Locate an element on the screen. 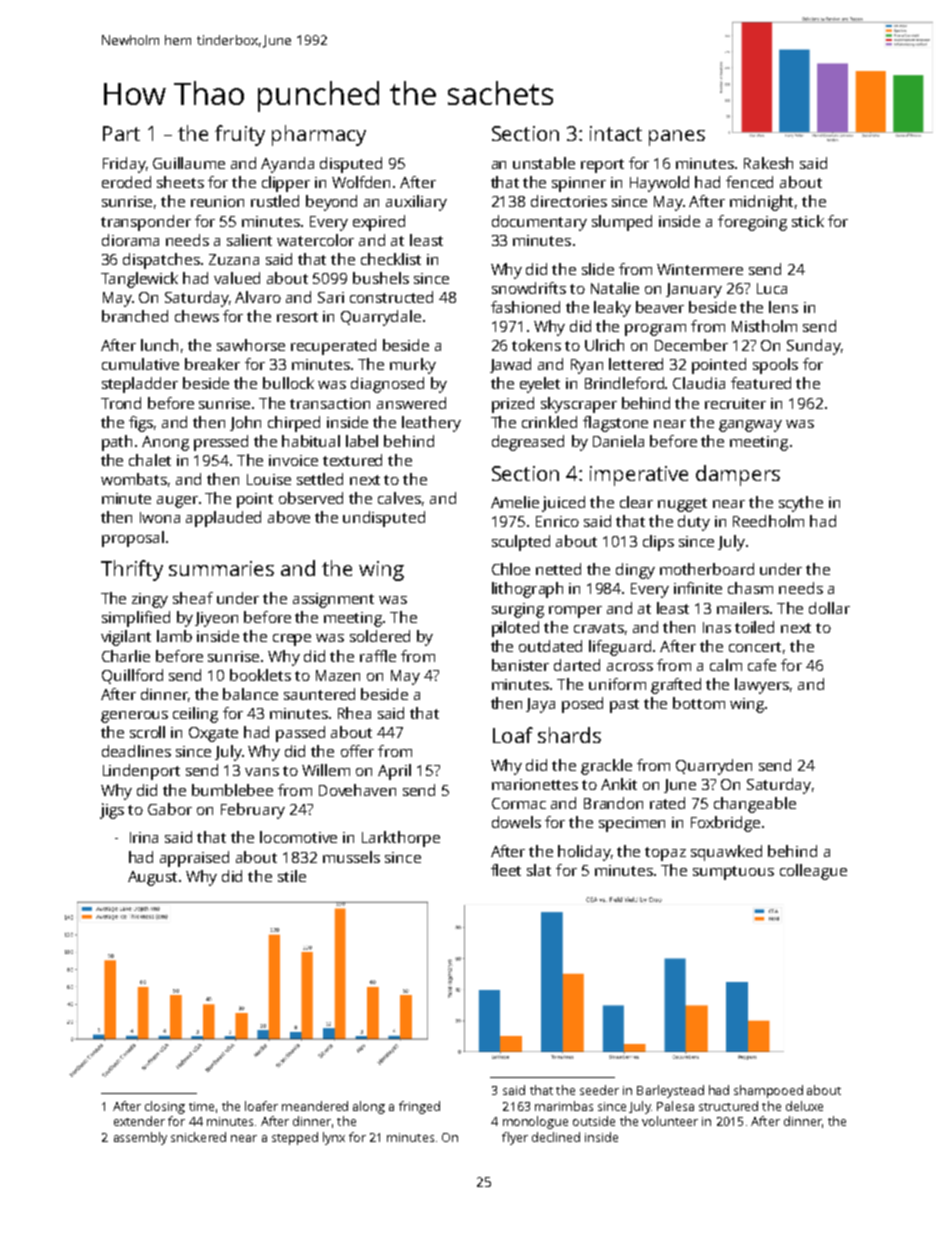 The height and width of the screenshot is (1233, 952). intact is located at coordinates (616, 133).
